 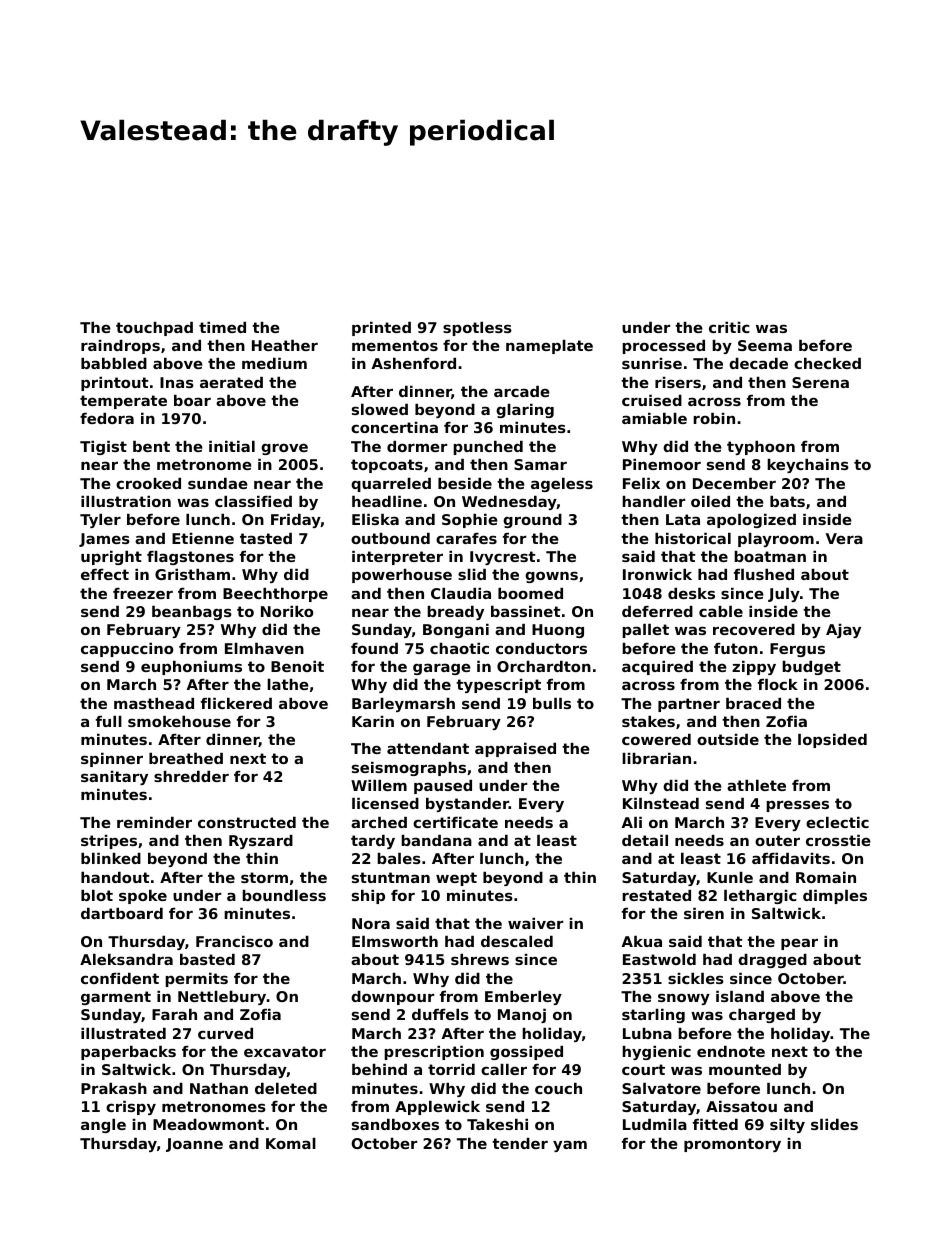 What do you see at coordinates (729, 327) in the screenshot?
I see `critic` at bounding box center [729, 327].
